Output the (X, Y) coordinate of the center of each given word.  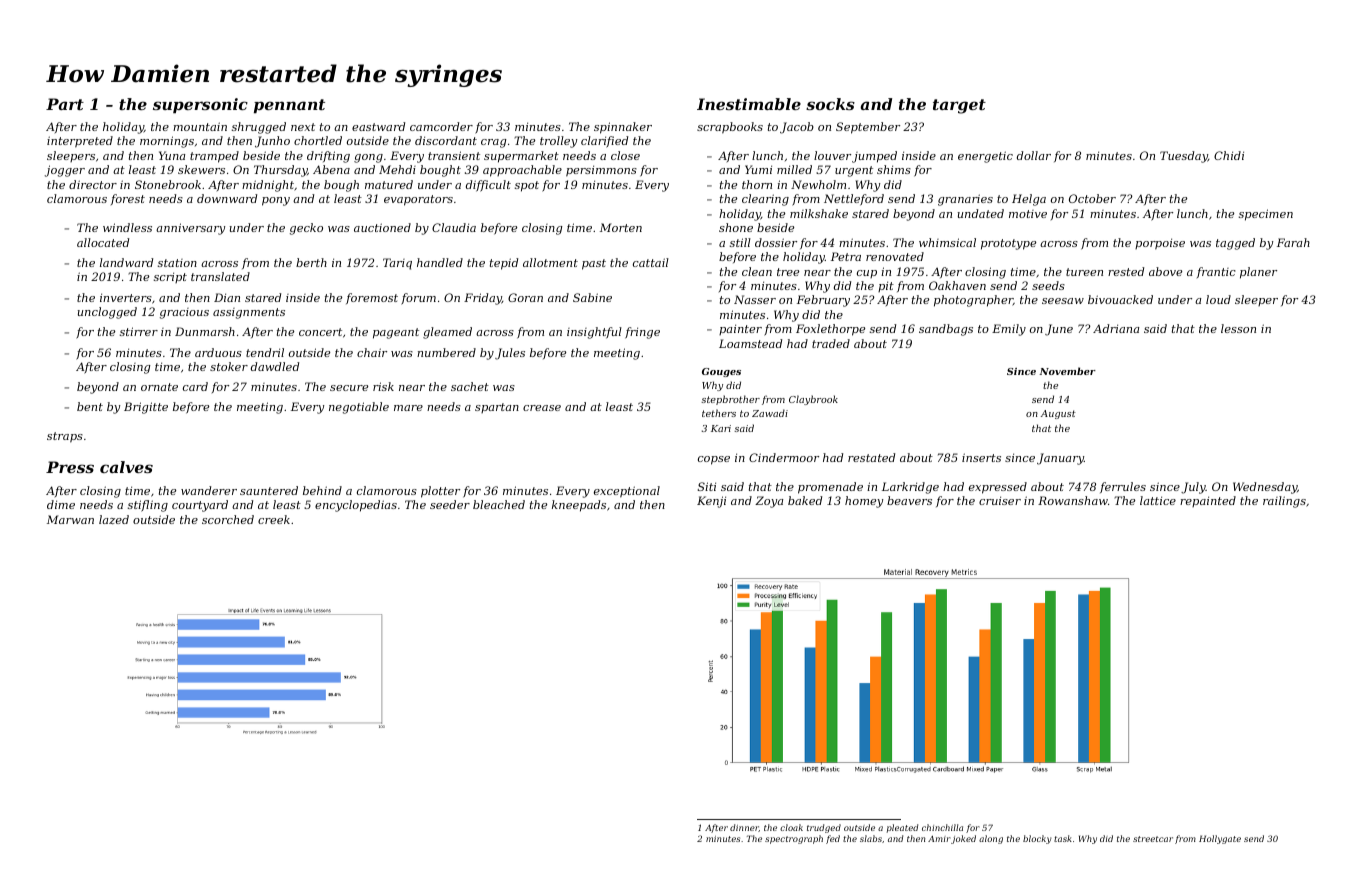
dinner (744, 828)
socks (830, 104)
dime (61, 504)
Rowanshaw (1073, 500)
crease (542, 408)
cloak (791, 827)
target (959, 106)
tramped (214, 157)
